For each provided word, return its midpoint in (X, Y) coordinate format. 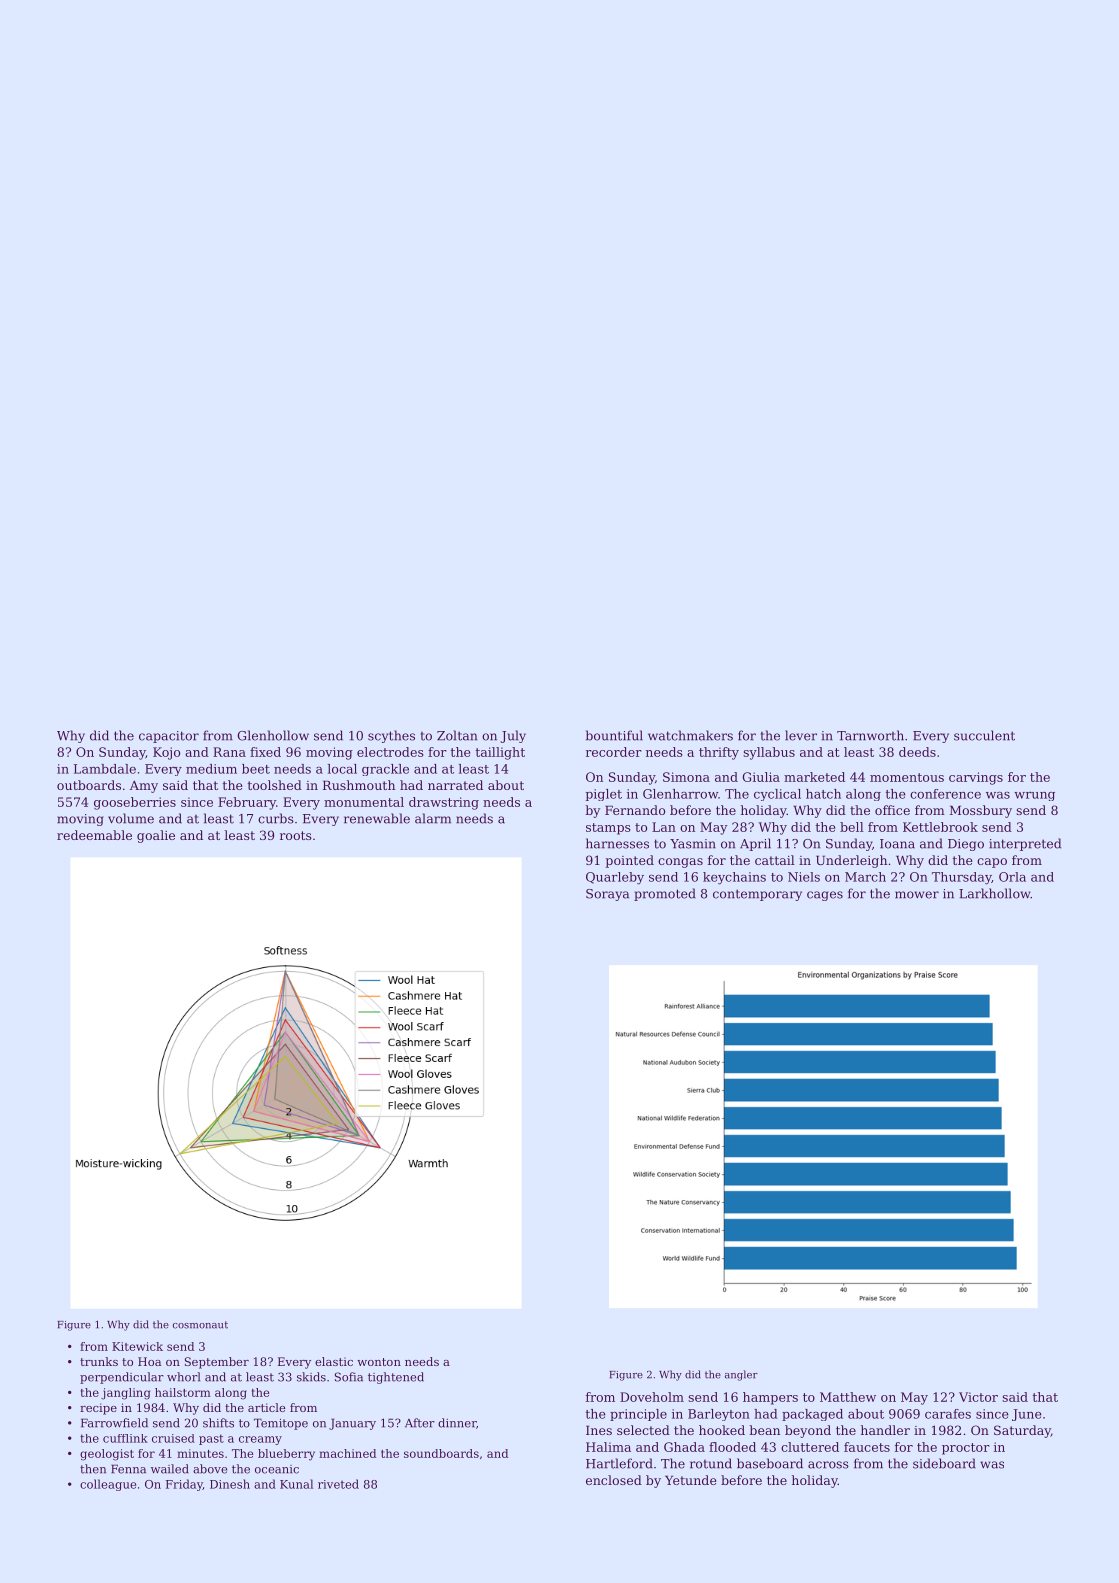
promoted (665, 894)
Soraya (607, 895)
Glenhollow (273, 735)
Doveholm (652, 1397)
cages (825, 896)
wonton (379, 1362)
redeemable (94, 835)
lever (801, 735)
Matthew (848, 1397)
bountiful (614, 735)
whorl (183, 1377)
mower (917, 895)
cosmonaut (200, 1325)
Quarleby (615, 878)
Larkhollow (995, 893)
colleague (108, 1485)
